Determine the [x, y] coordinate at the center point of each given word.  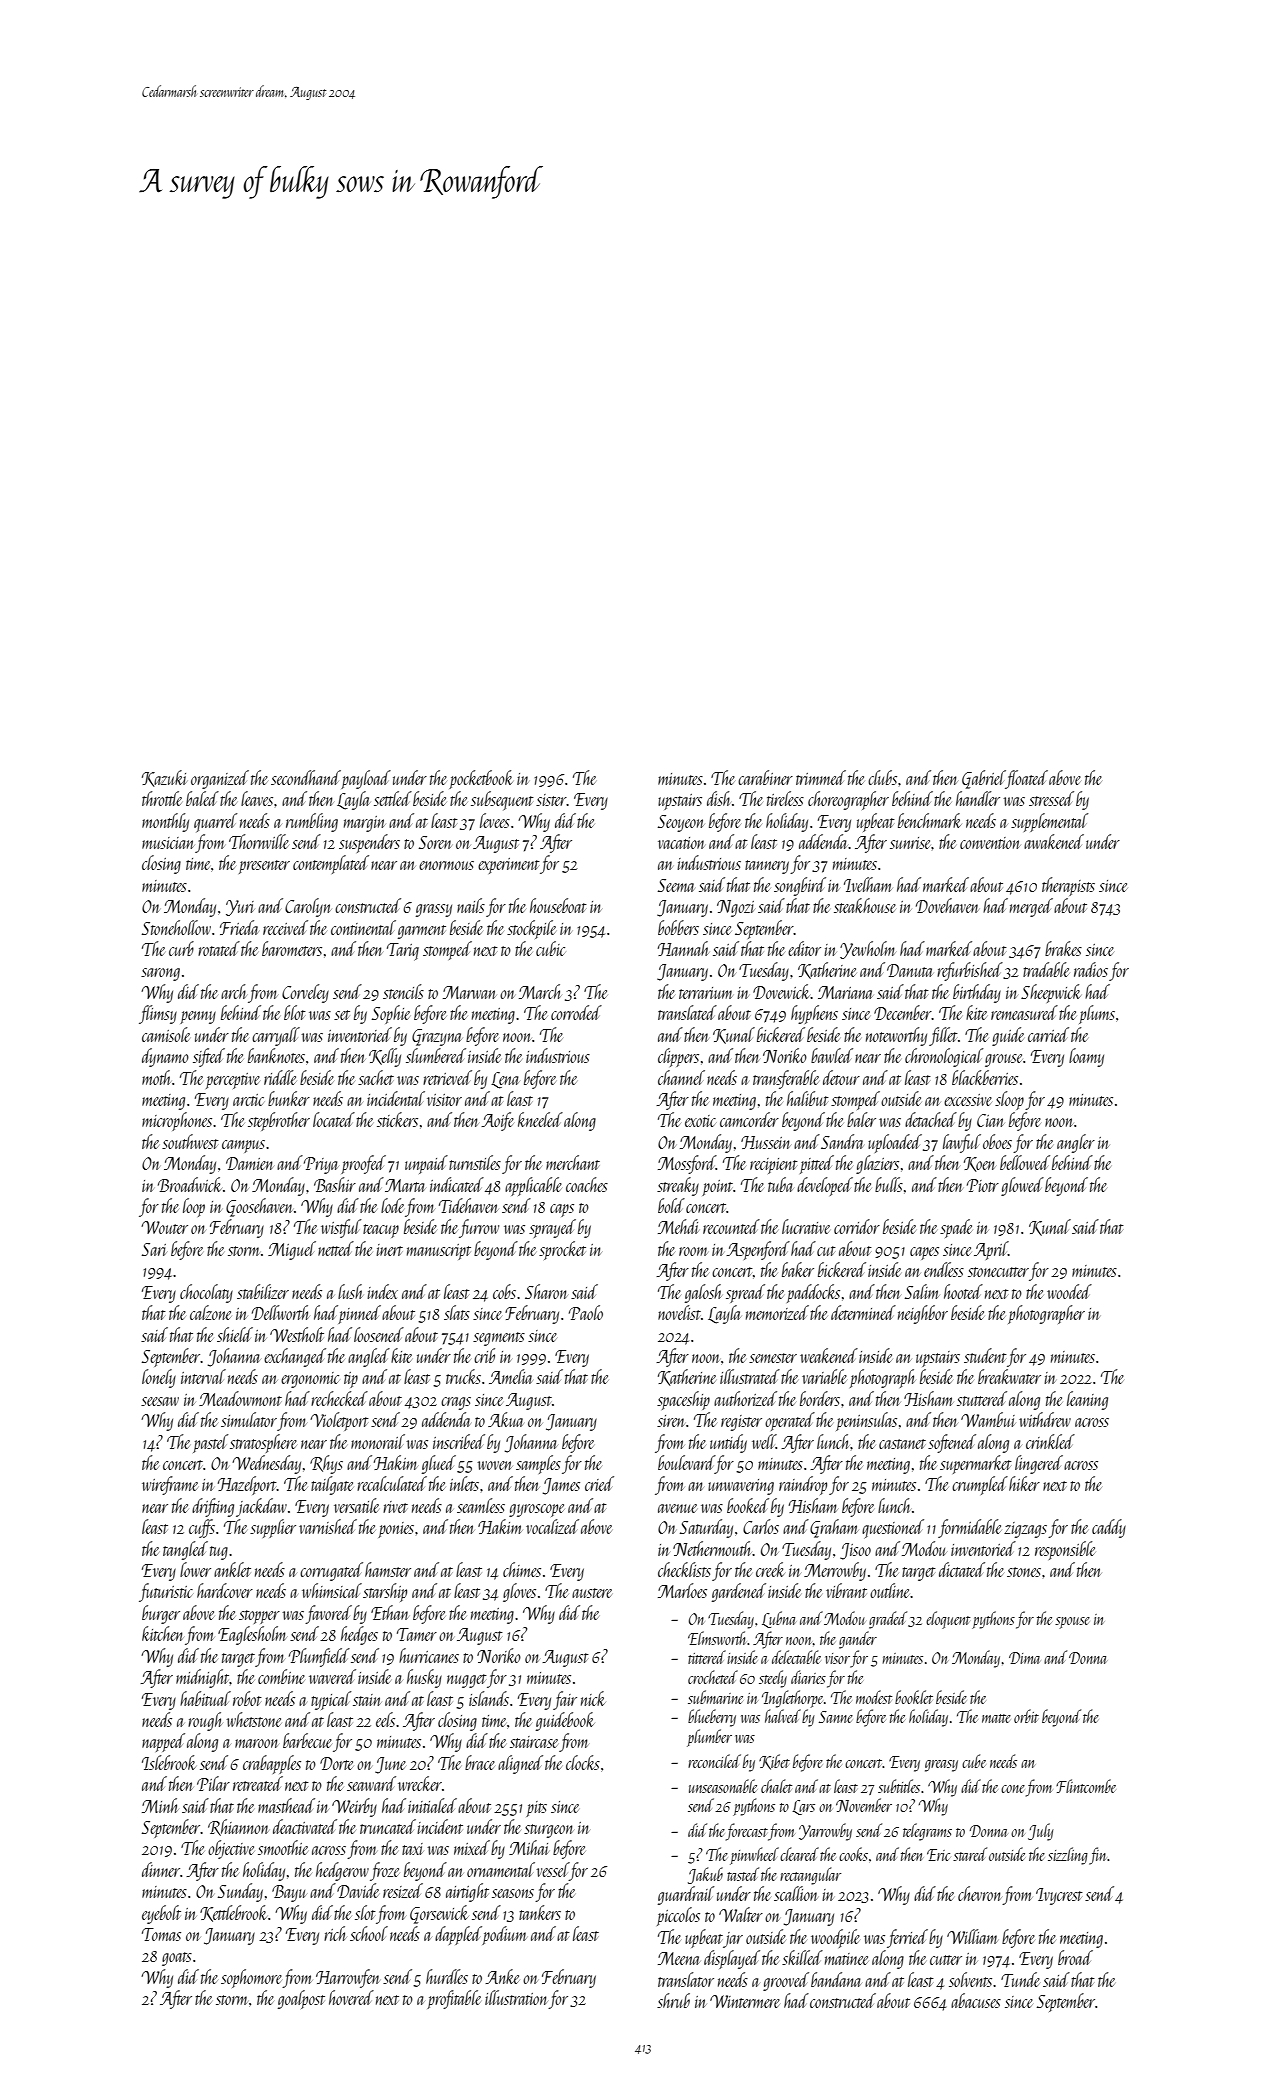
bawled [832, 1055]
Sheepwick [1051, 993]
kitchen [163, 1633]
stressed [1051, 798]
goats [177, 1959]
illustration [516, 1997]
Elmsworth [718, 1638]
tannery [767, 867]
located [334, 1119]
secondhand [306, 777]
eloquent [948, 1620]
